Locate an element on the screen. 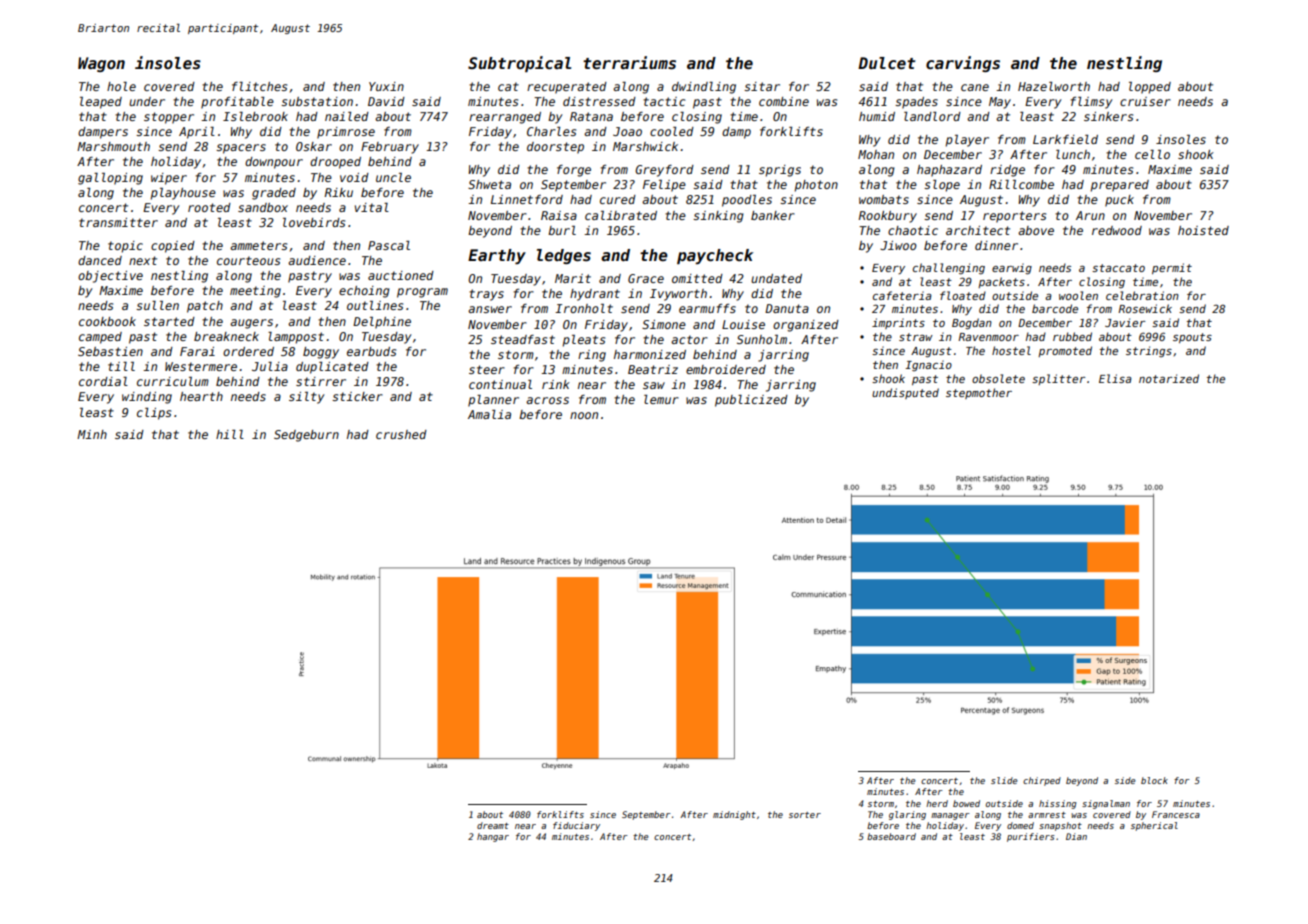 The width and height of the screenshot is (1308, 924). primrose is located at coordinates (346, 133).
